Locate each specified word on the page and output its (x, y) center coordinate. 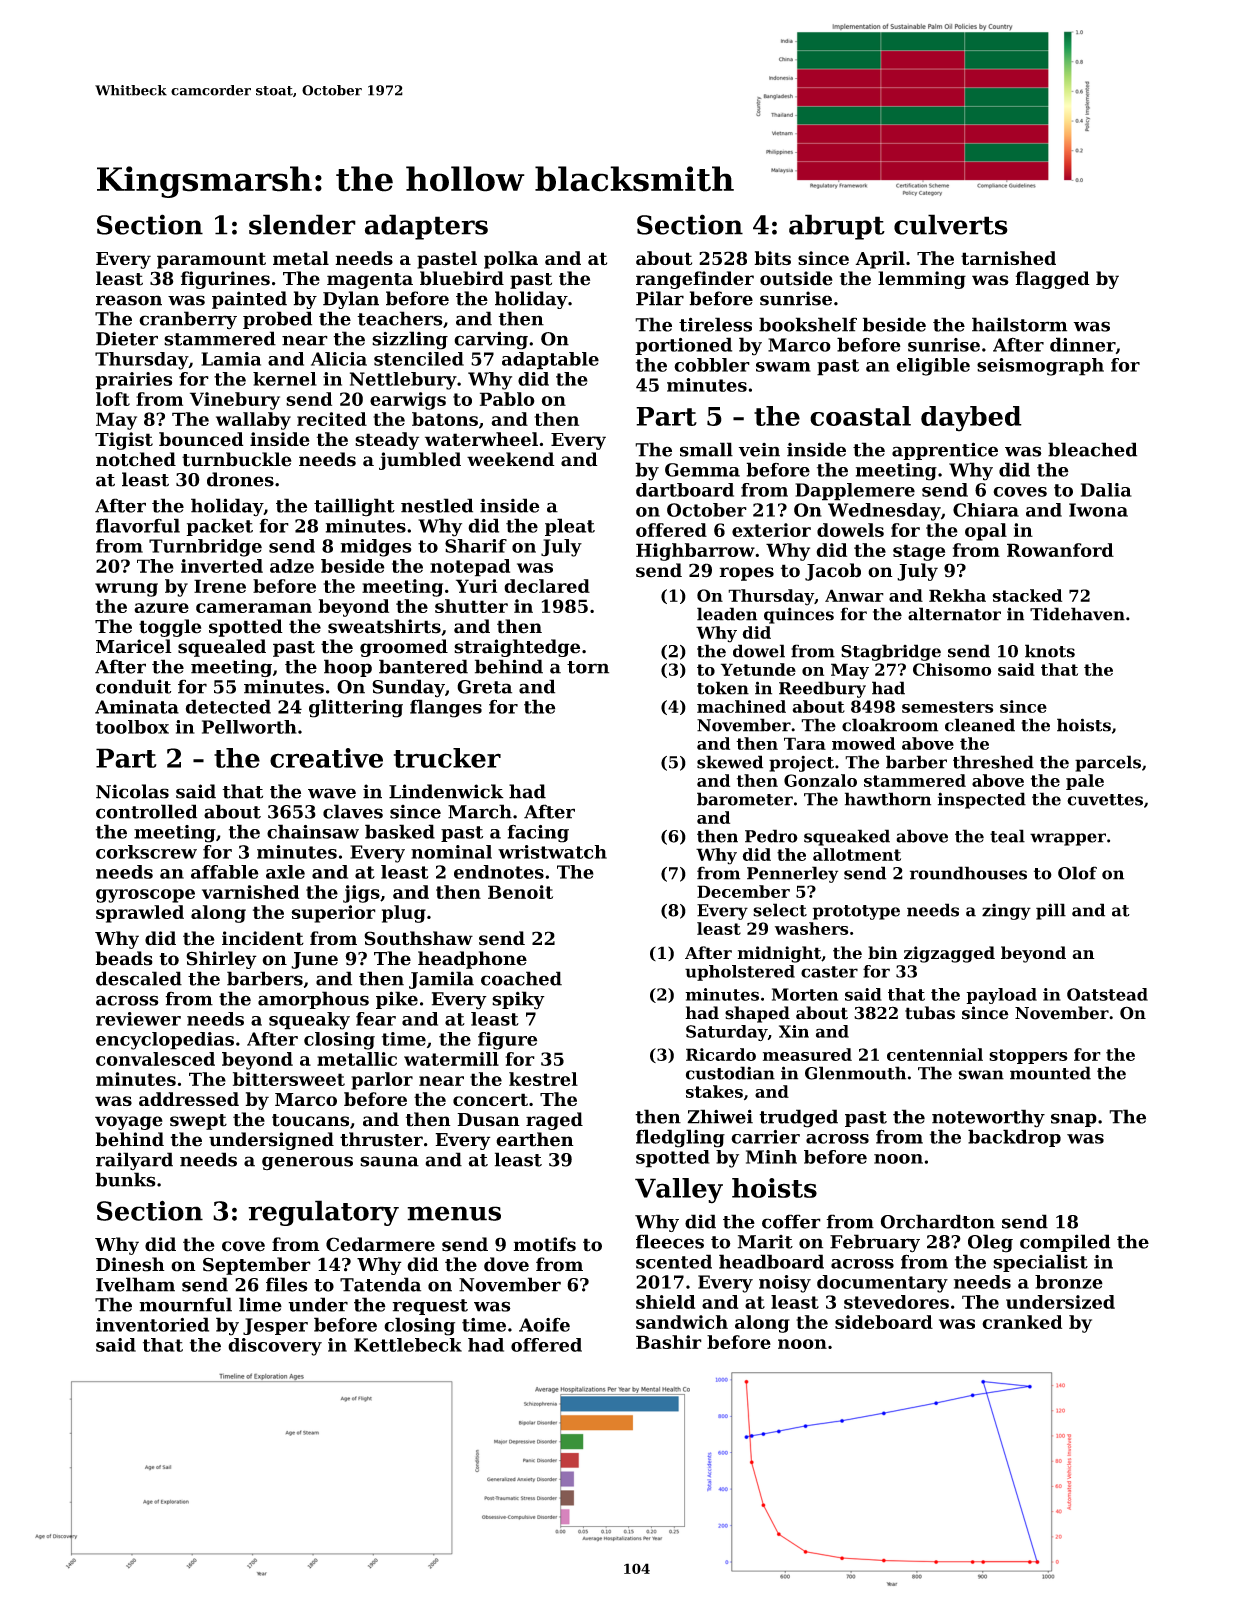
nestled (437, 505)
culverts (951, 224)
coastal (860, 416)
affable (225, 872)
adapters (426, 227)
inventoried (152, 1324)
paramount (211, 260)
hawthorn (888, 799)
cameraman (254, 608)
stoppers (1028, 1056)
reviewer (138, 1019)
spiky (518, 1000)
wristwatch (552, 852)
